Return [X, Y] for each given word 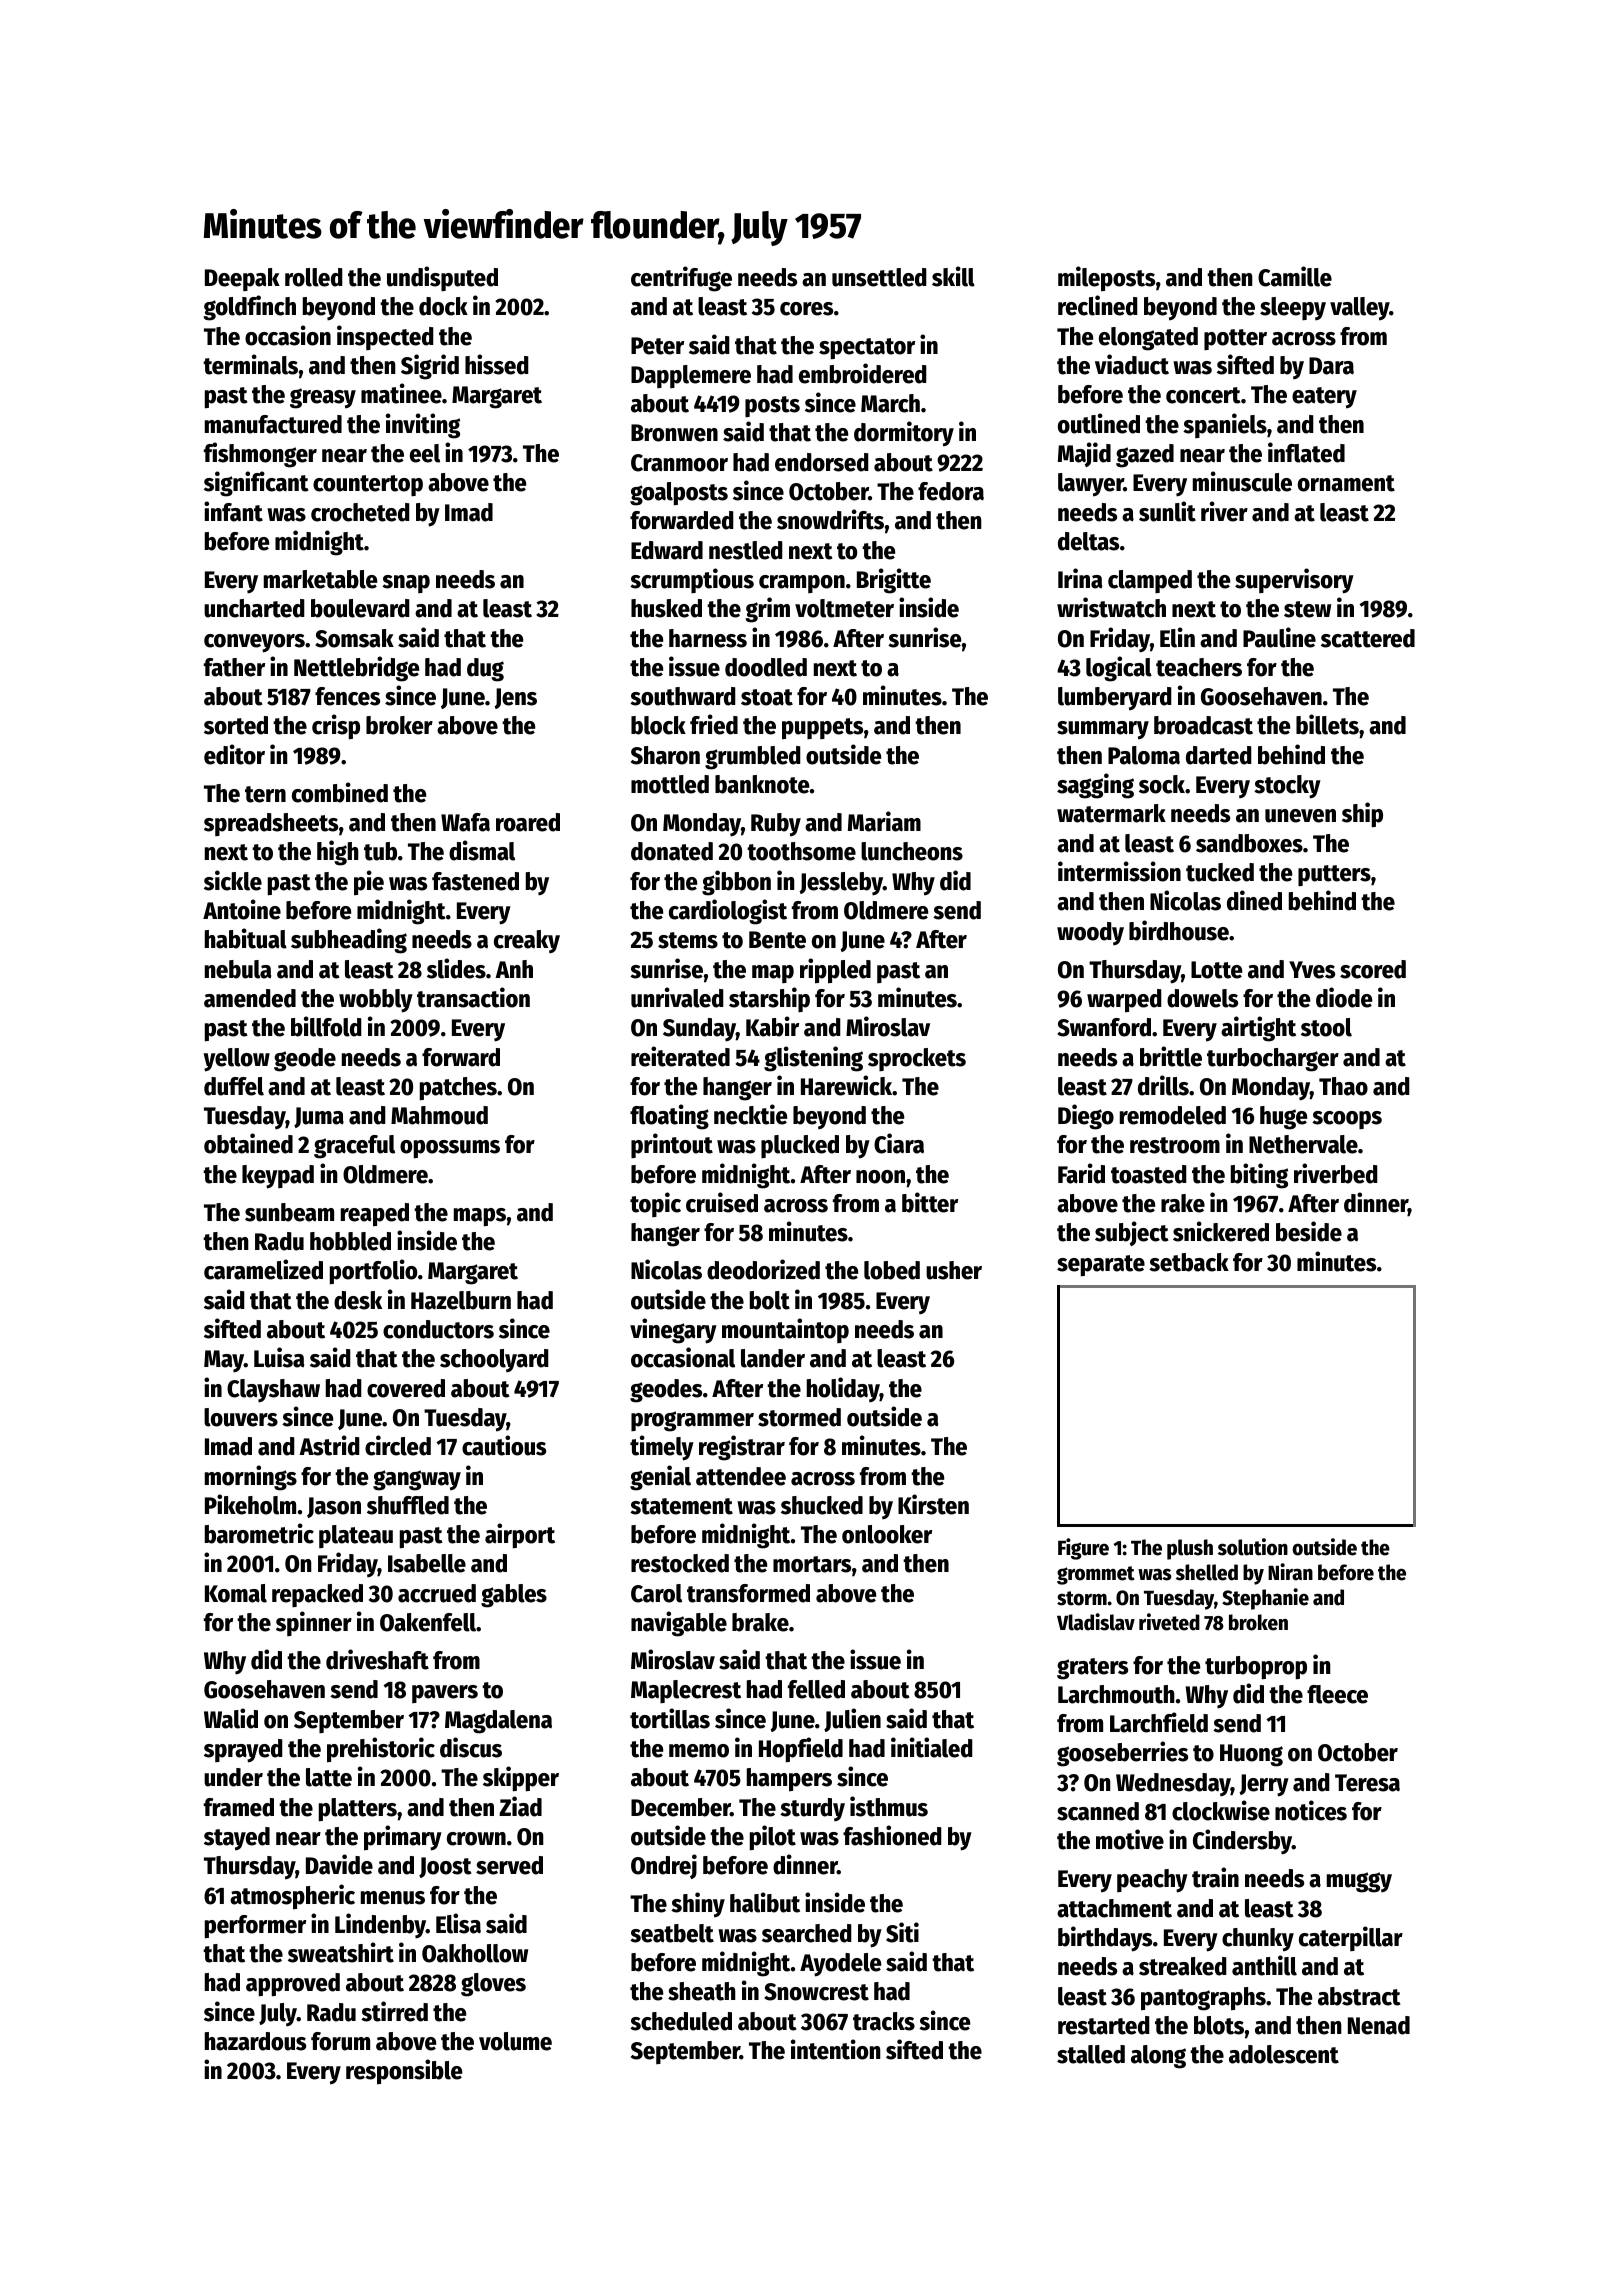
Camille [1295, 276]
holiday [843, 1389]
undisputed [442, 278]
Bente [777, 940]
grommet [1096, 1575]
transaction [473, 997]
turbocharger [1273, 1060]
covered [406, 1388]
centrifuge [681, 279]
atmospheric [292, 1897]
